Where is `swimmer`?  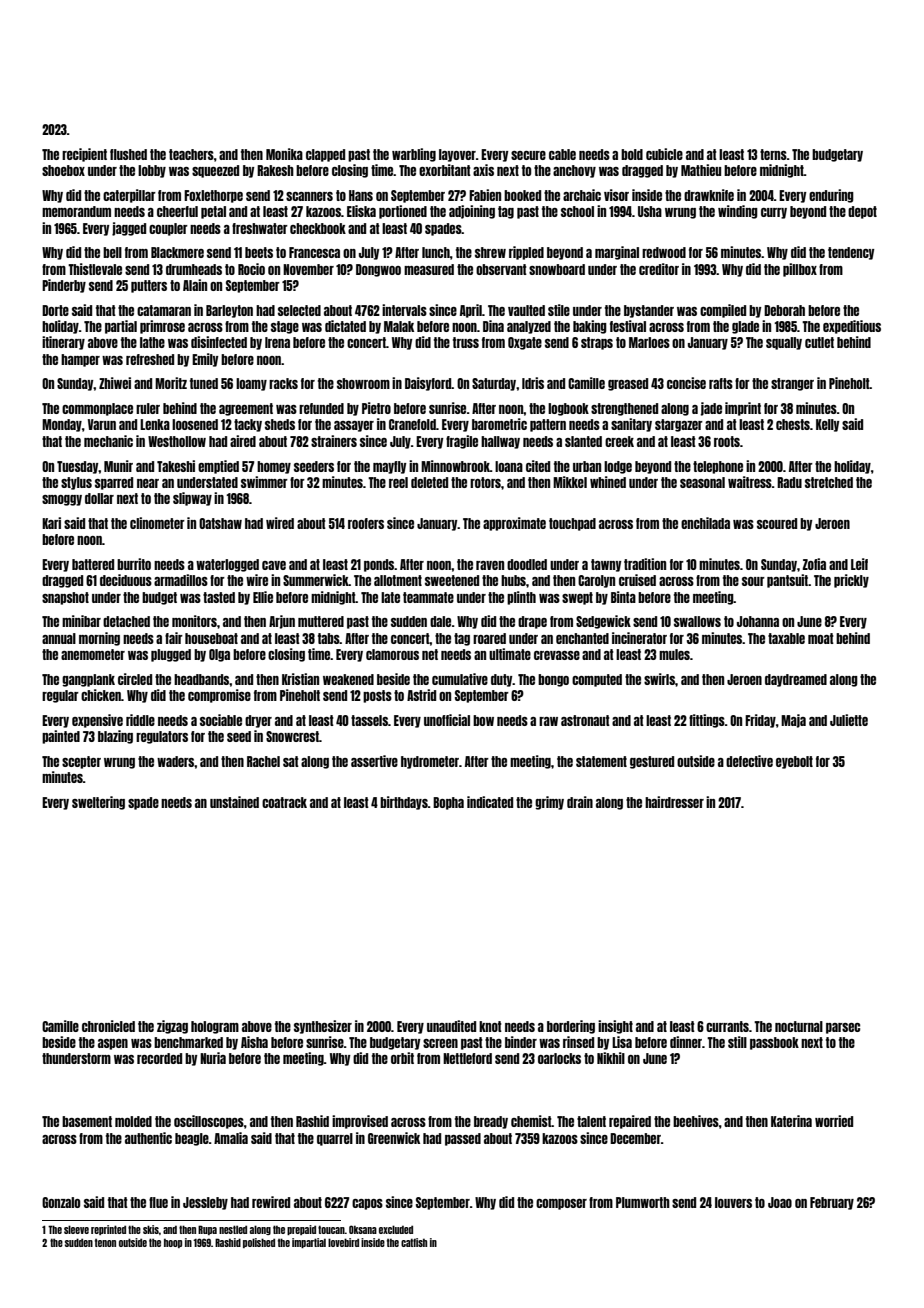
swimmer is located at coordinates (264, 482).
